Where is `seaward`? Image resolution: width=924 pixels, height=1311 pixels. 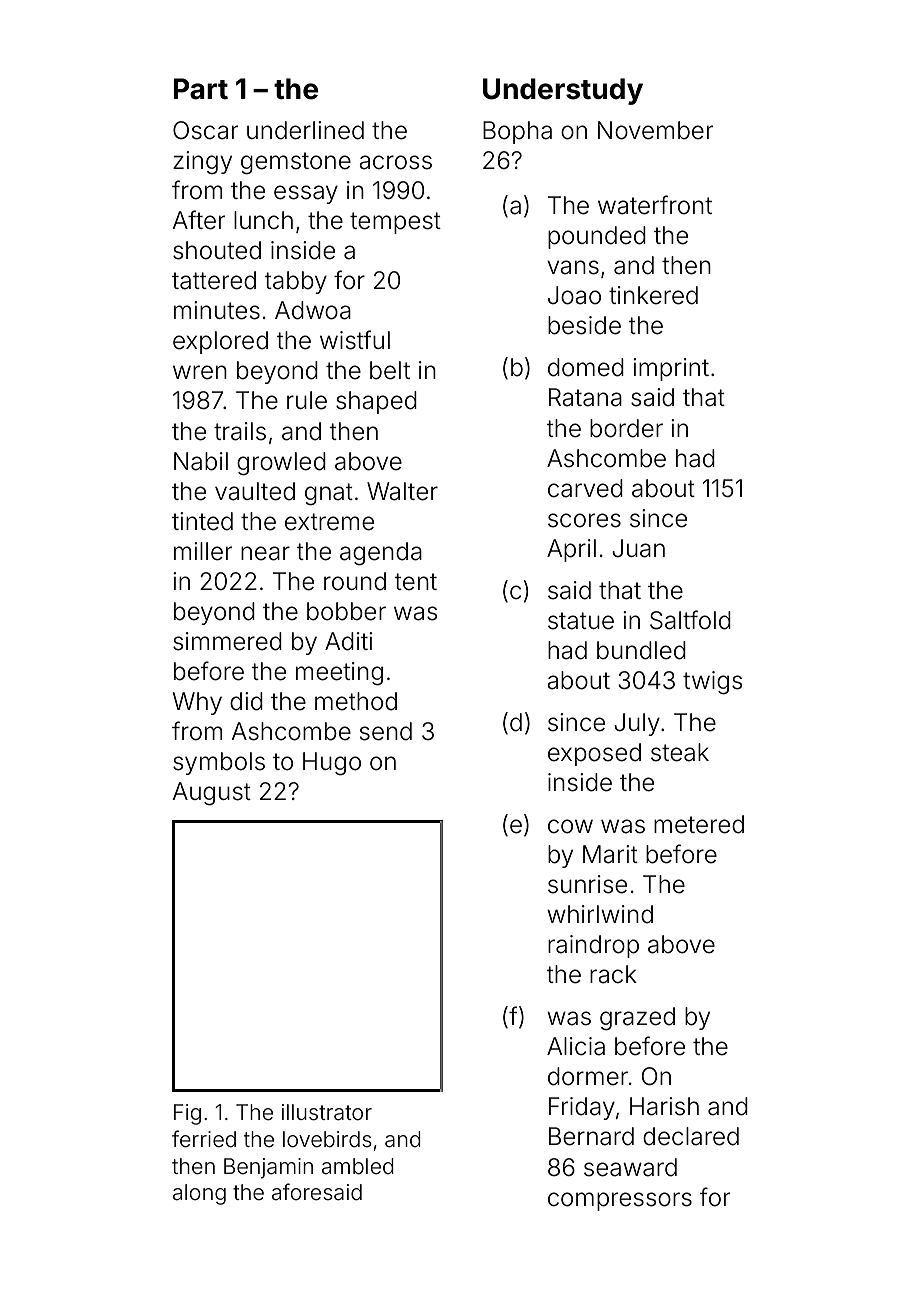 seaward is located at coordinates (630, 1167).
